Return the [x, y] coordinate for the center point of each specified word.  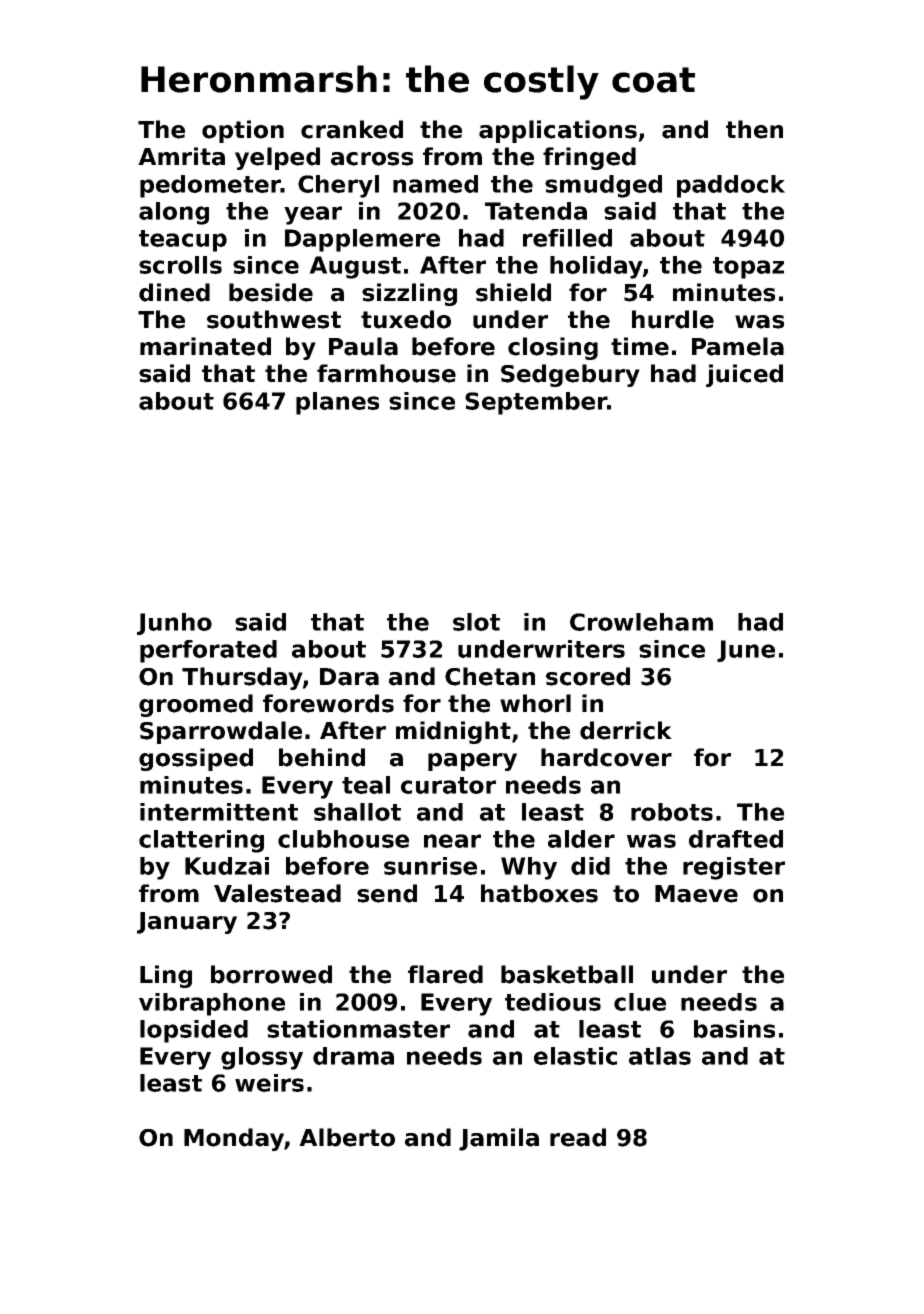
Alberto [347, 1137]
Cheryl [338, 186]
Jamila [499, 1139]
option [243, 131]
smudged [603, 186]
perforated [208, 651]
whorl [535, 703]
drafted [736, 839]
